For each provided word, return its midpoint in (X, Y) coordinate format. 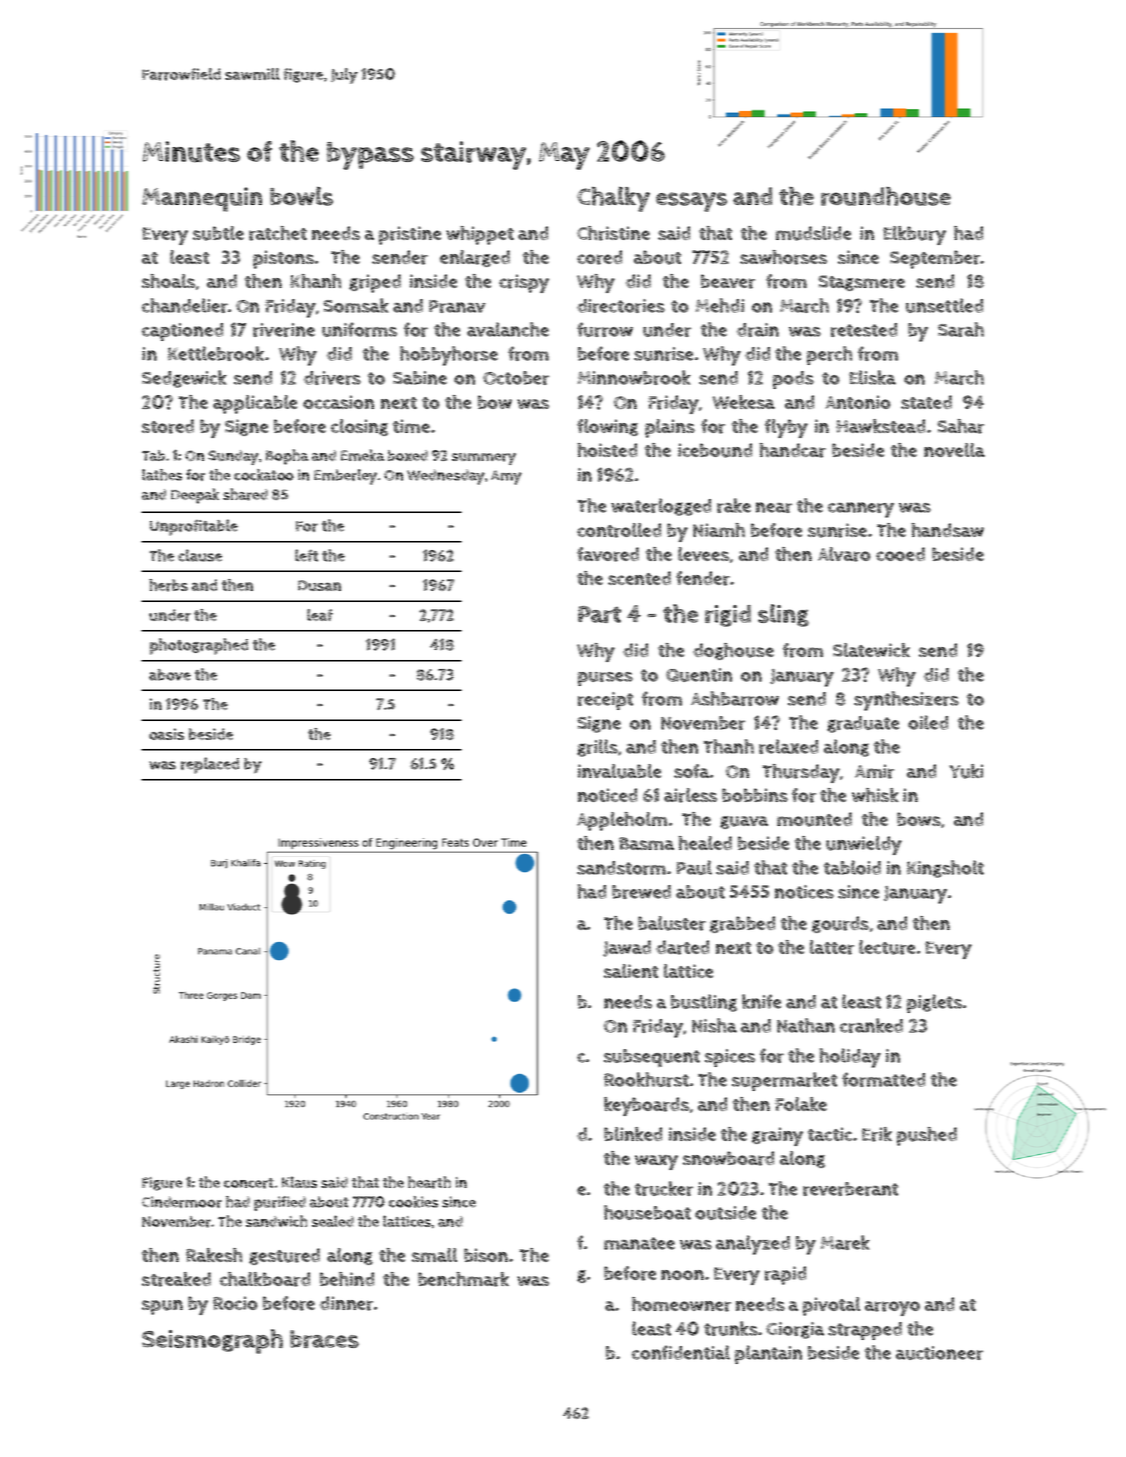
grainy (777, 1136)
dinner (346, 1303)
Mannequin (202, 199)
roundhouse (886, 196)
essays (691, 202)
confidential (681, 1352)
